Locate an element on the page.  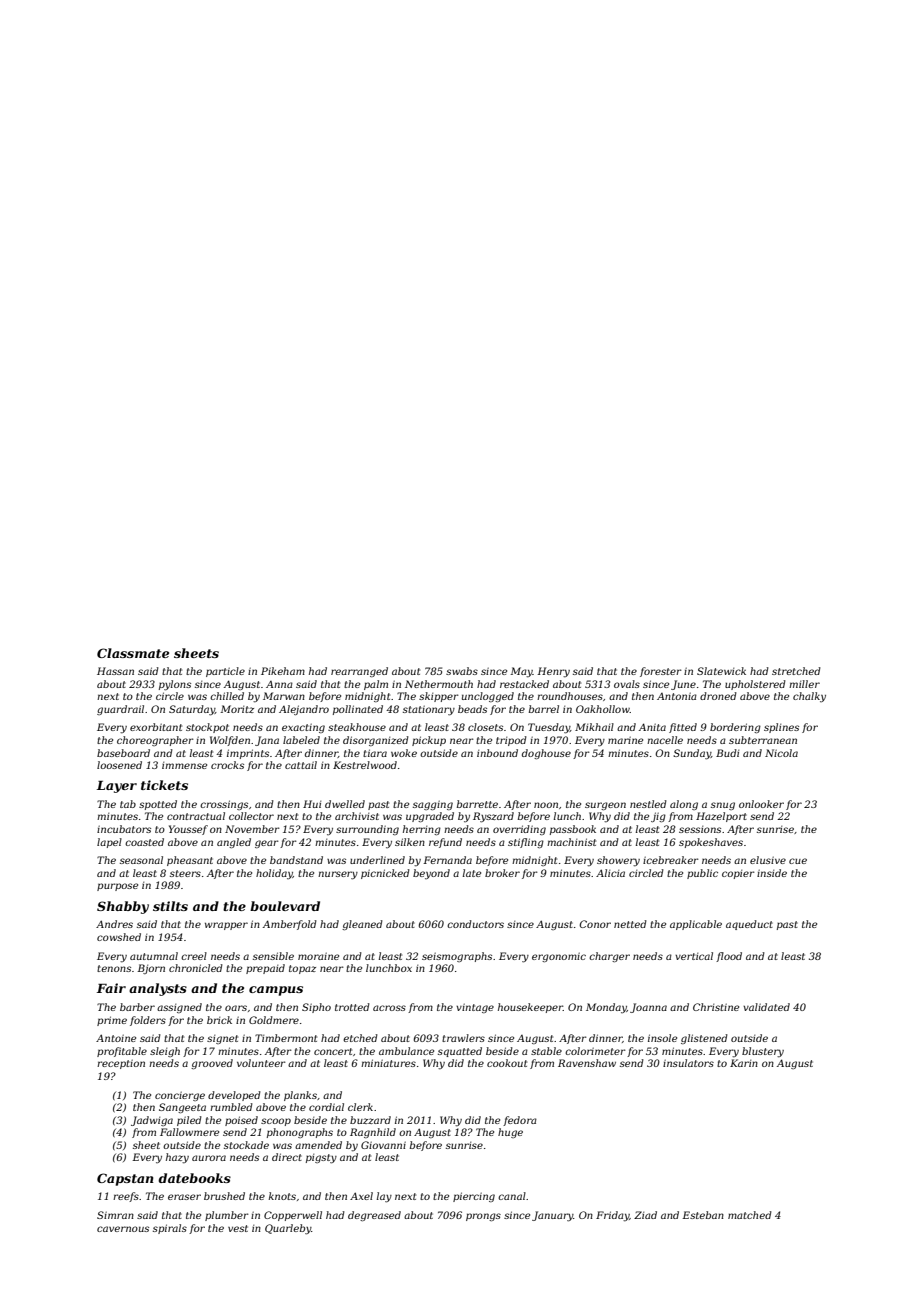
Karin is located at coordinates (744, 1063).
